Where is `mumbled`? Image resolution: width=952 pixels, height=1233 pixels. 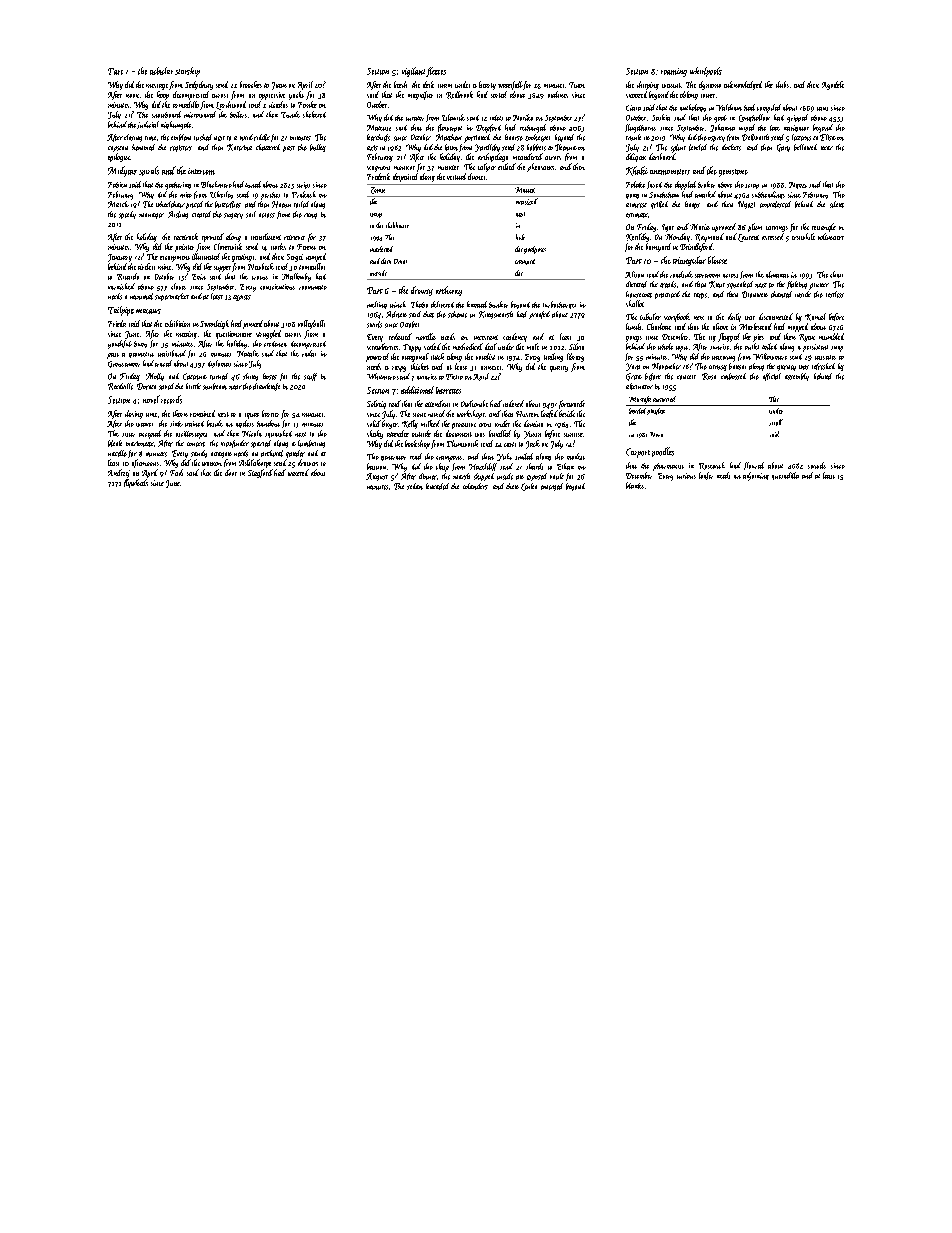 mumbled is located at coordinates (831, 336).
